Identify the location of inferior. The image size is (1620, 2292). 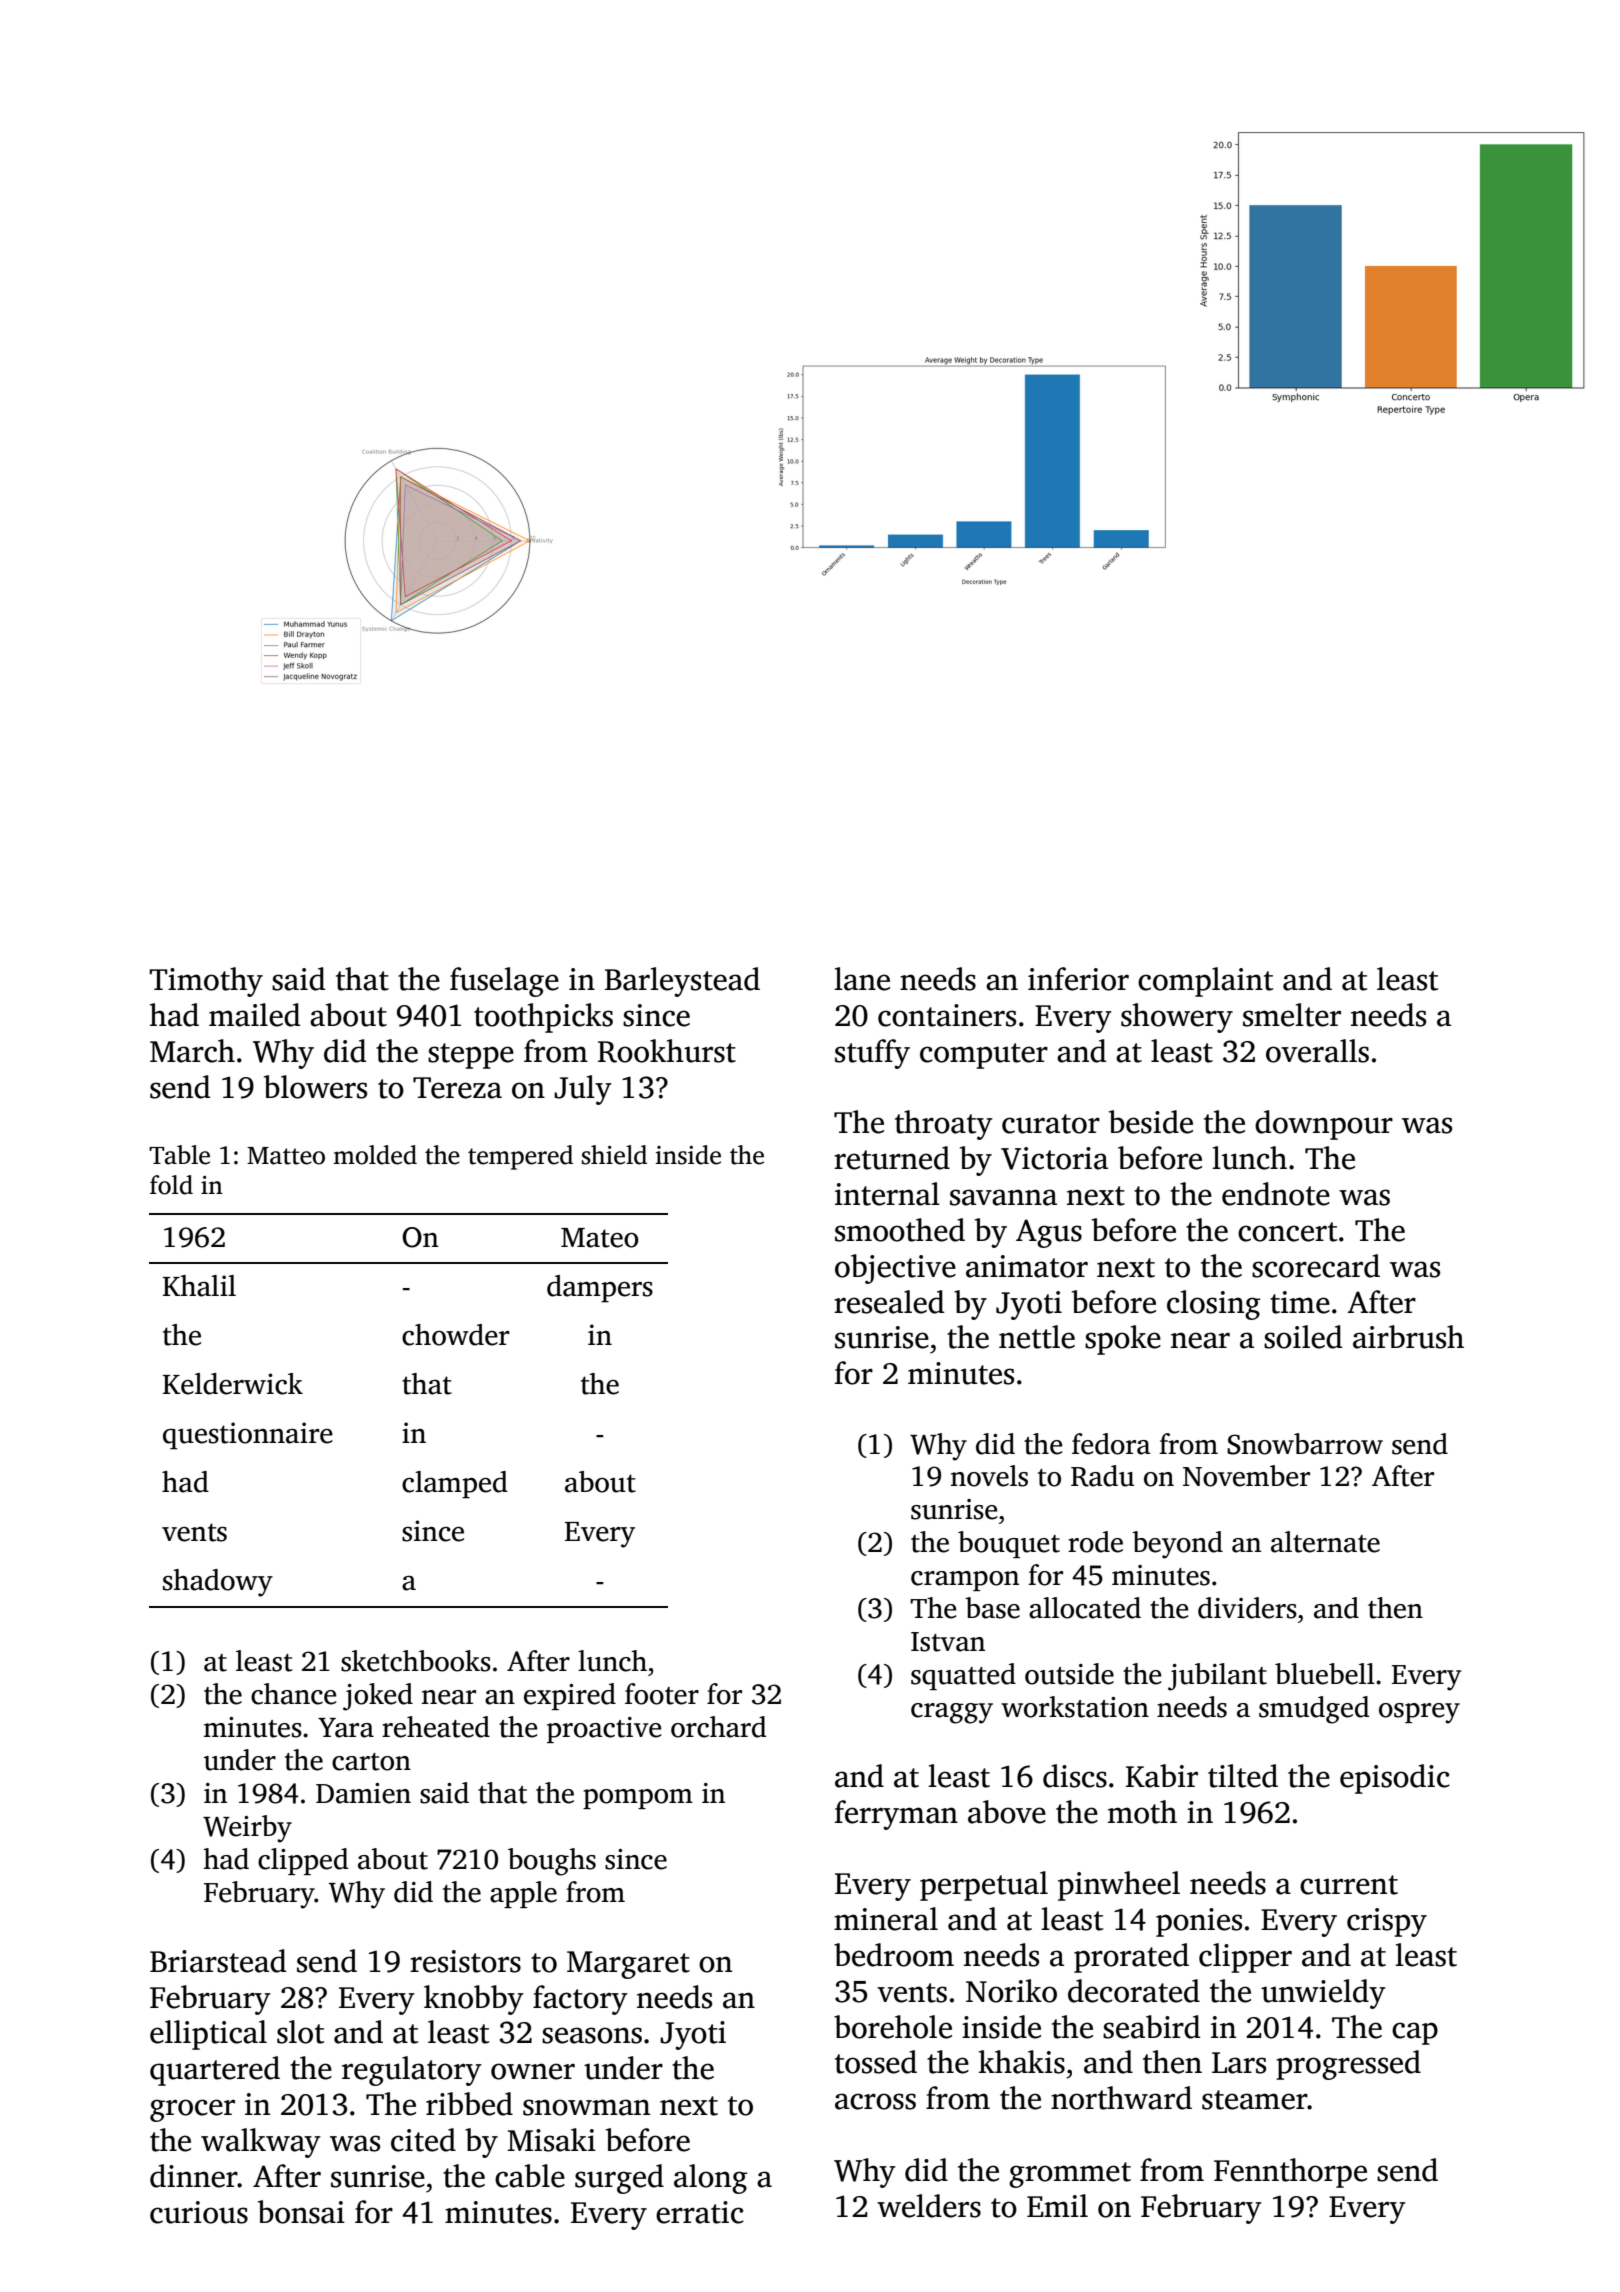
(1078, 979).
